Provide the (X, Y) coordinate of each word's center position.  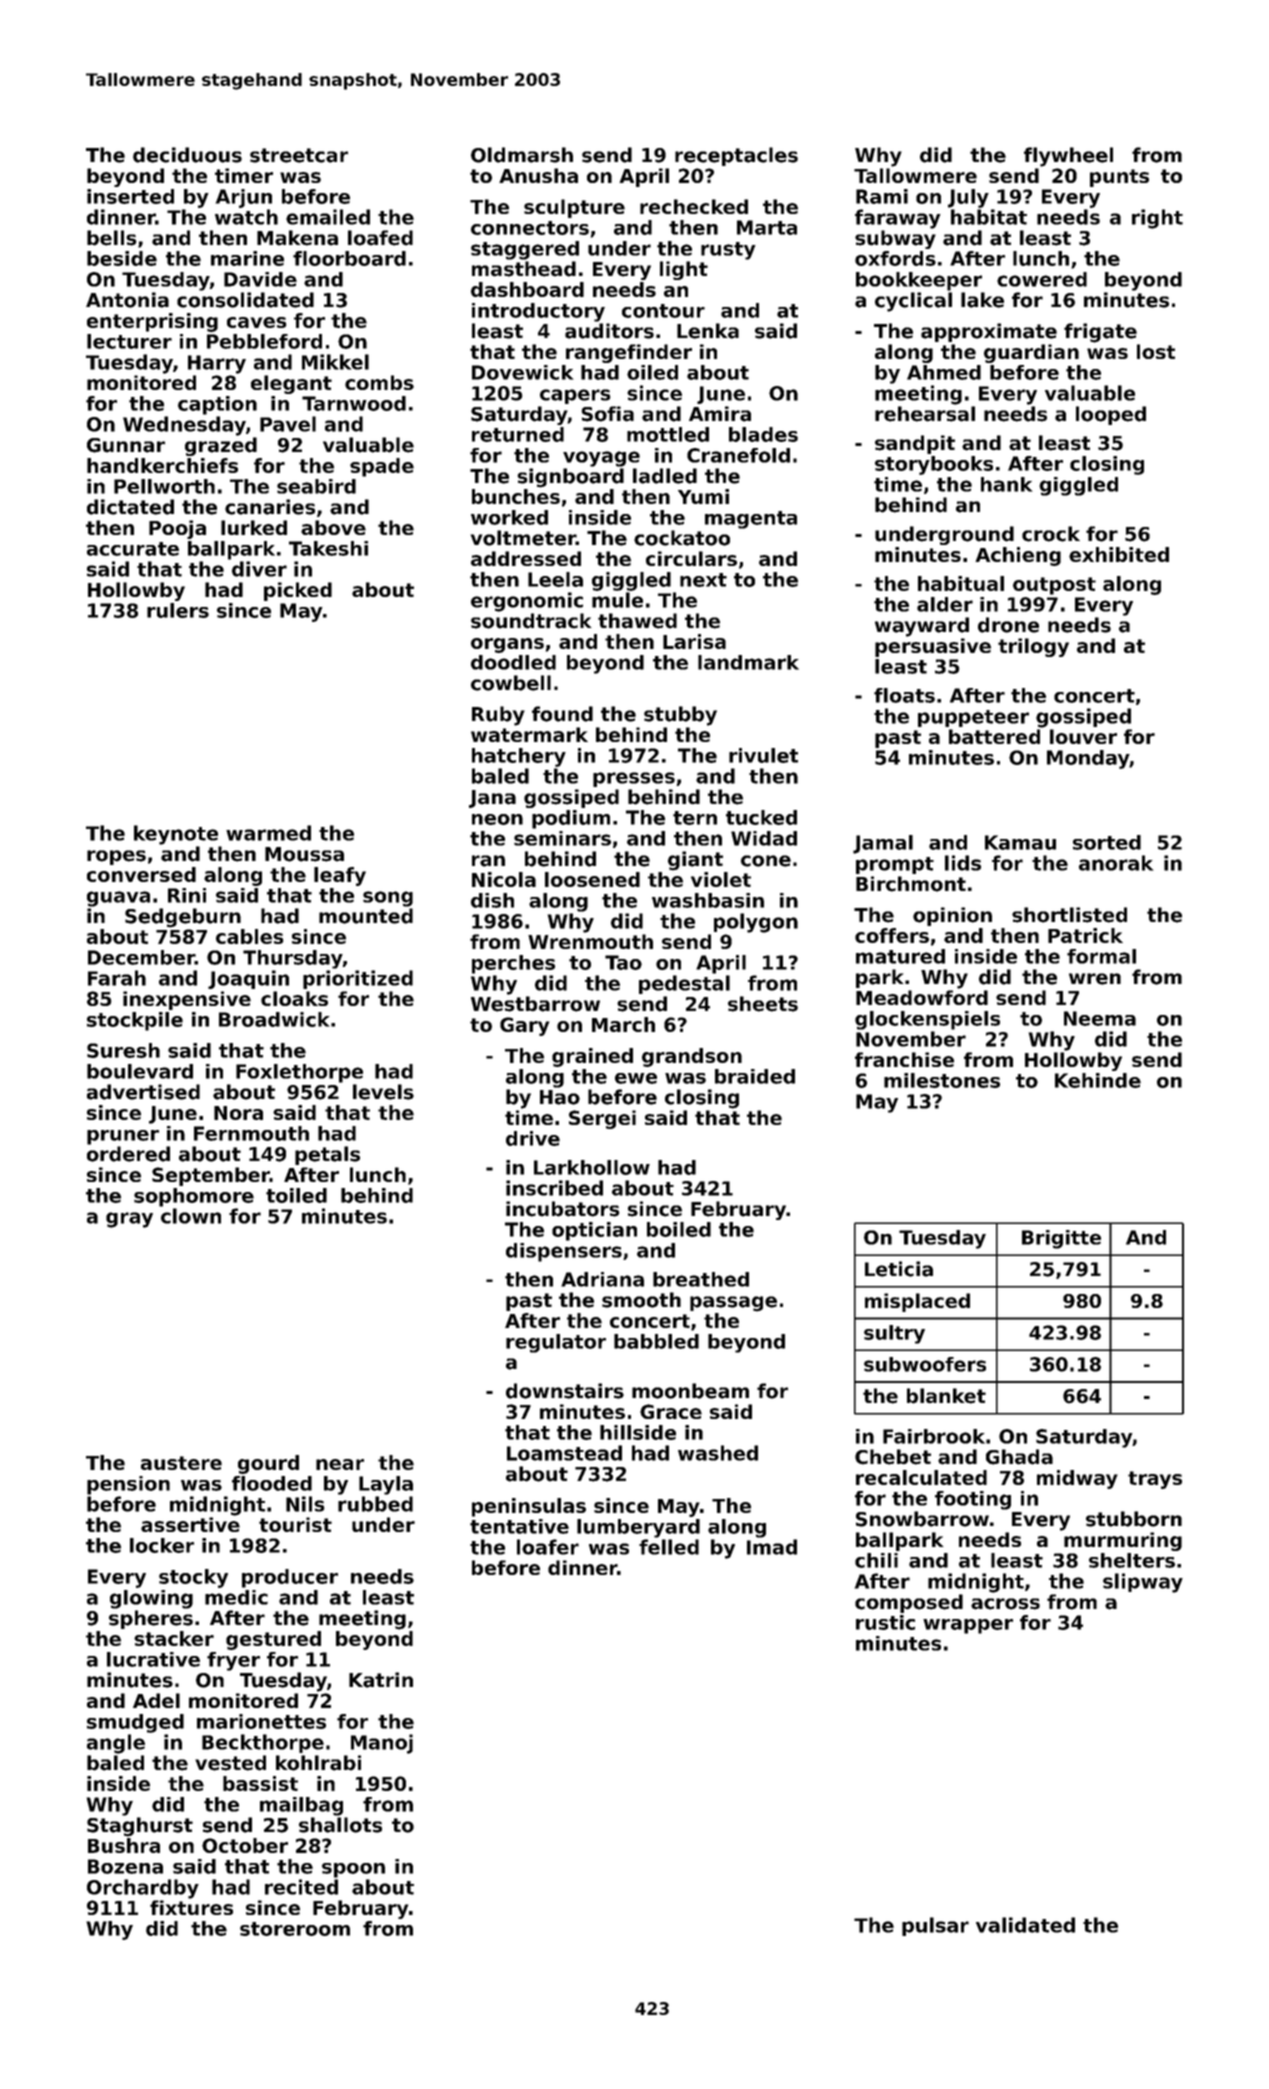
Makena (297, 238)
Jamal (883, 844)
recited (301, 1887)
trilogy (1033, 647)
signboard (570, 478)
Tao (623, 962)
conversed (141, 874)
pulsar (935, 1926)
